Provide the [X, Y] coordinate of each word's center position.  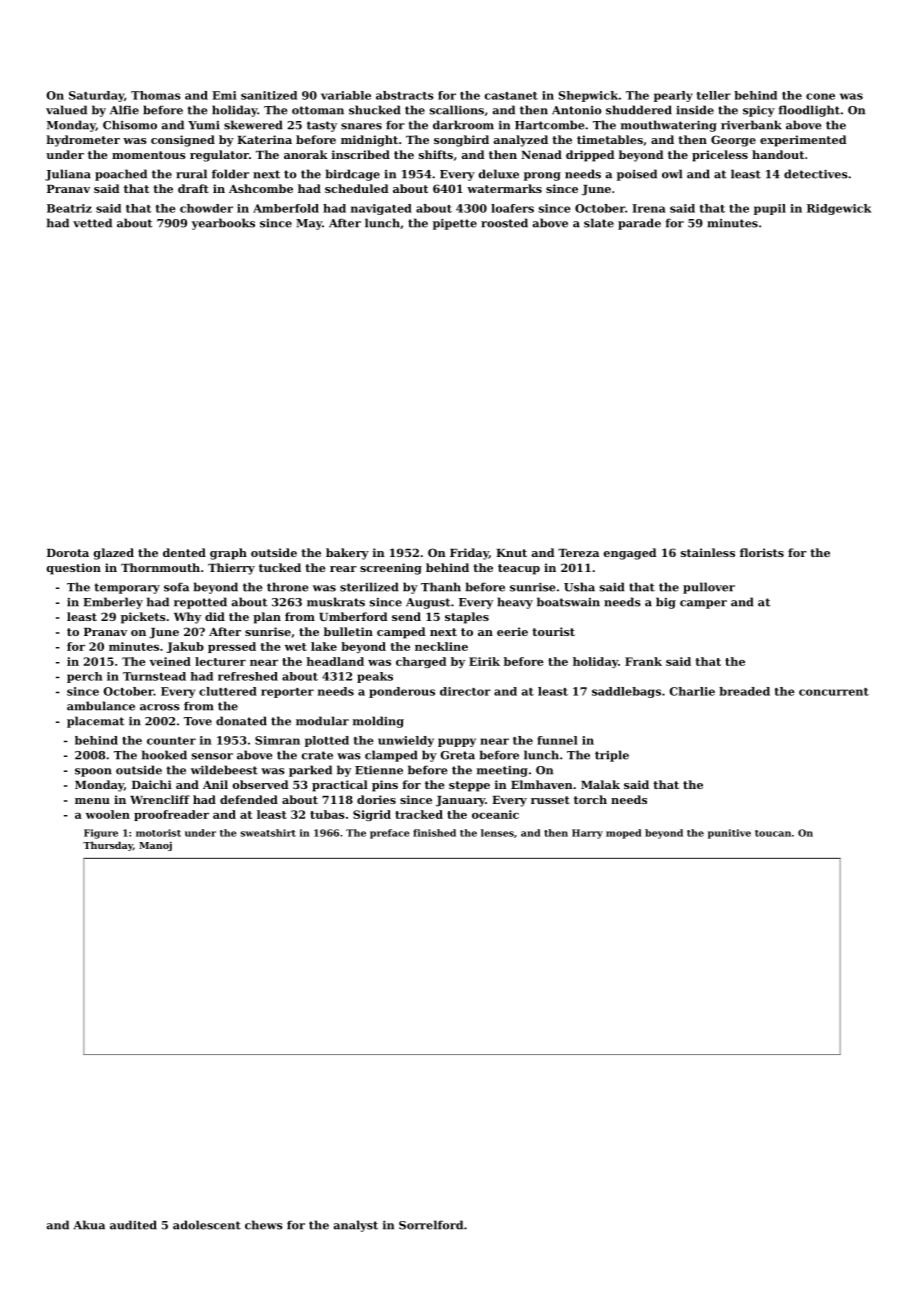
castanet [511, 96]
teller [714, 95]
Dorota [68, 553]
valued [66, 110]
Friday [469, 554]
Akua [89, 1225]
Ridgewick [839, 209]
